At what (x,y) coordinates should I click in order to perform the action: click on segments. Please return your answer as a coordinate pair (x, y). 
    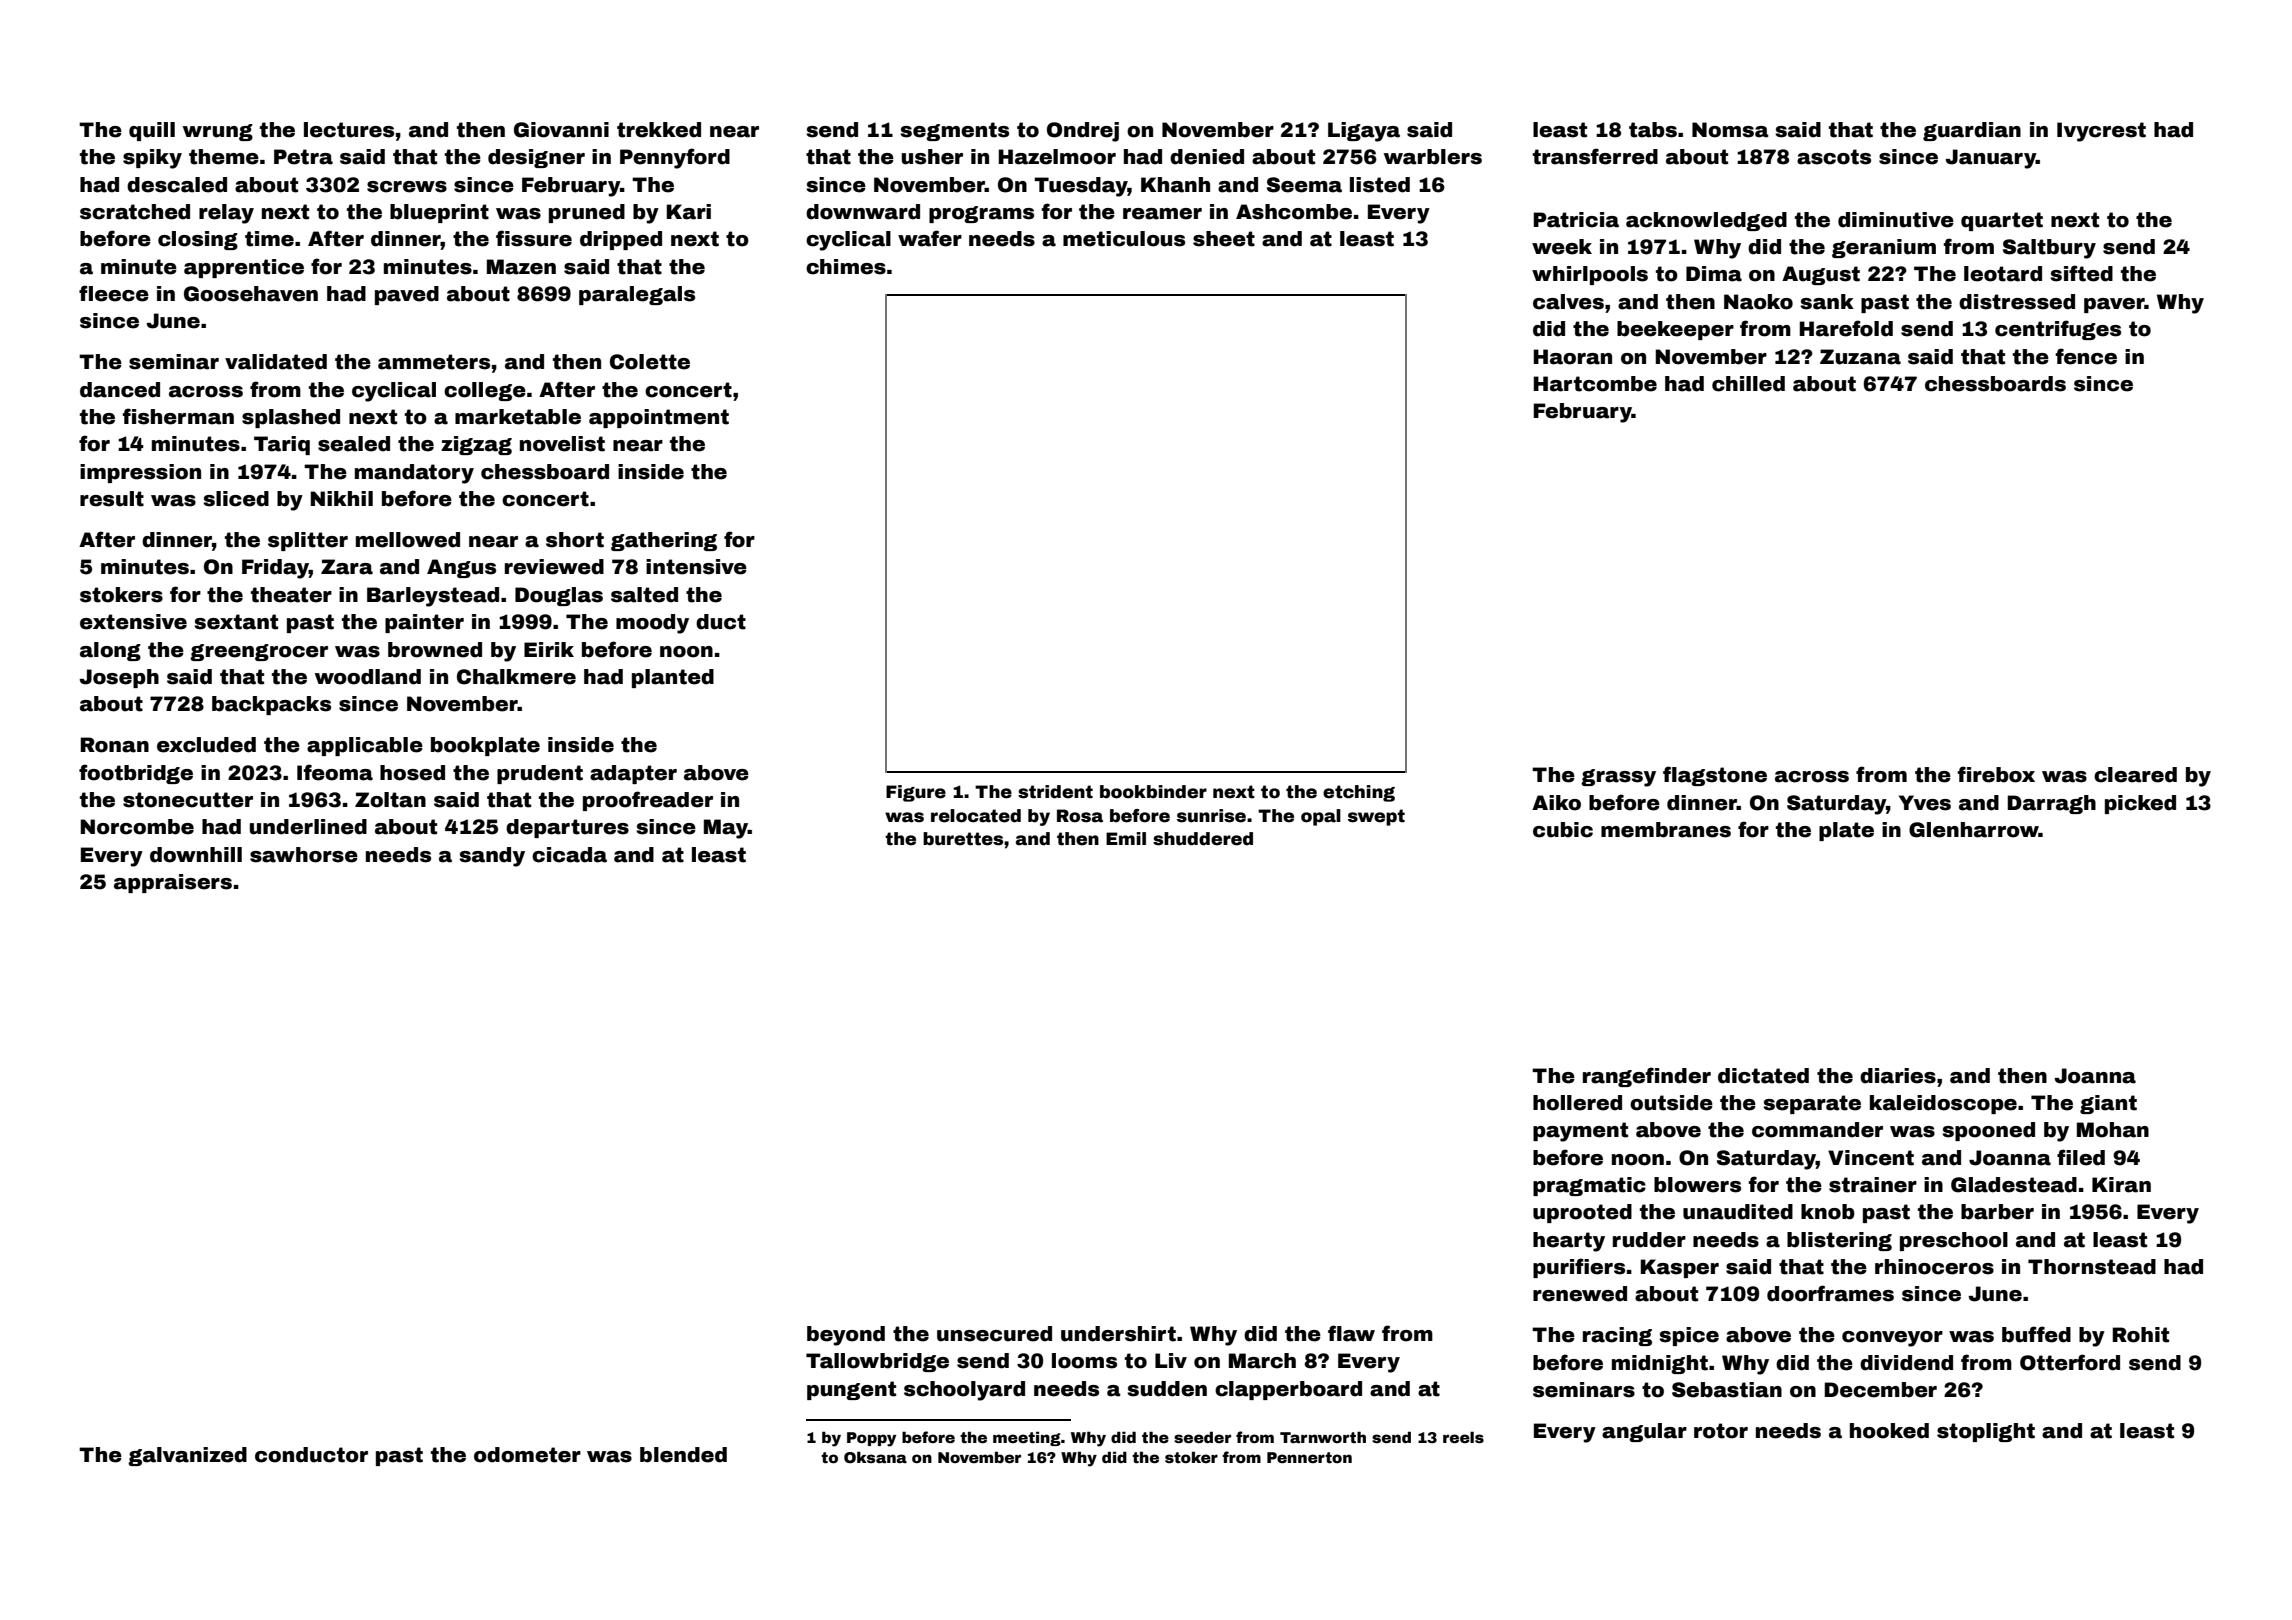
    Looking at the image, I should click on (954, 131).
